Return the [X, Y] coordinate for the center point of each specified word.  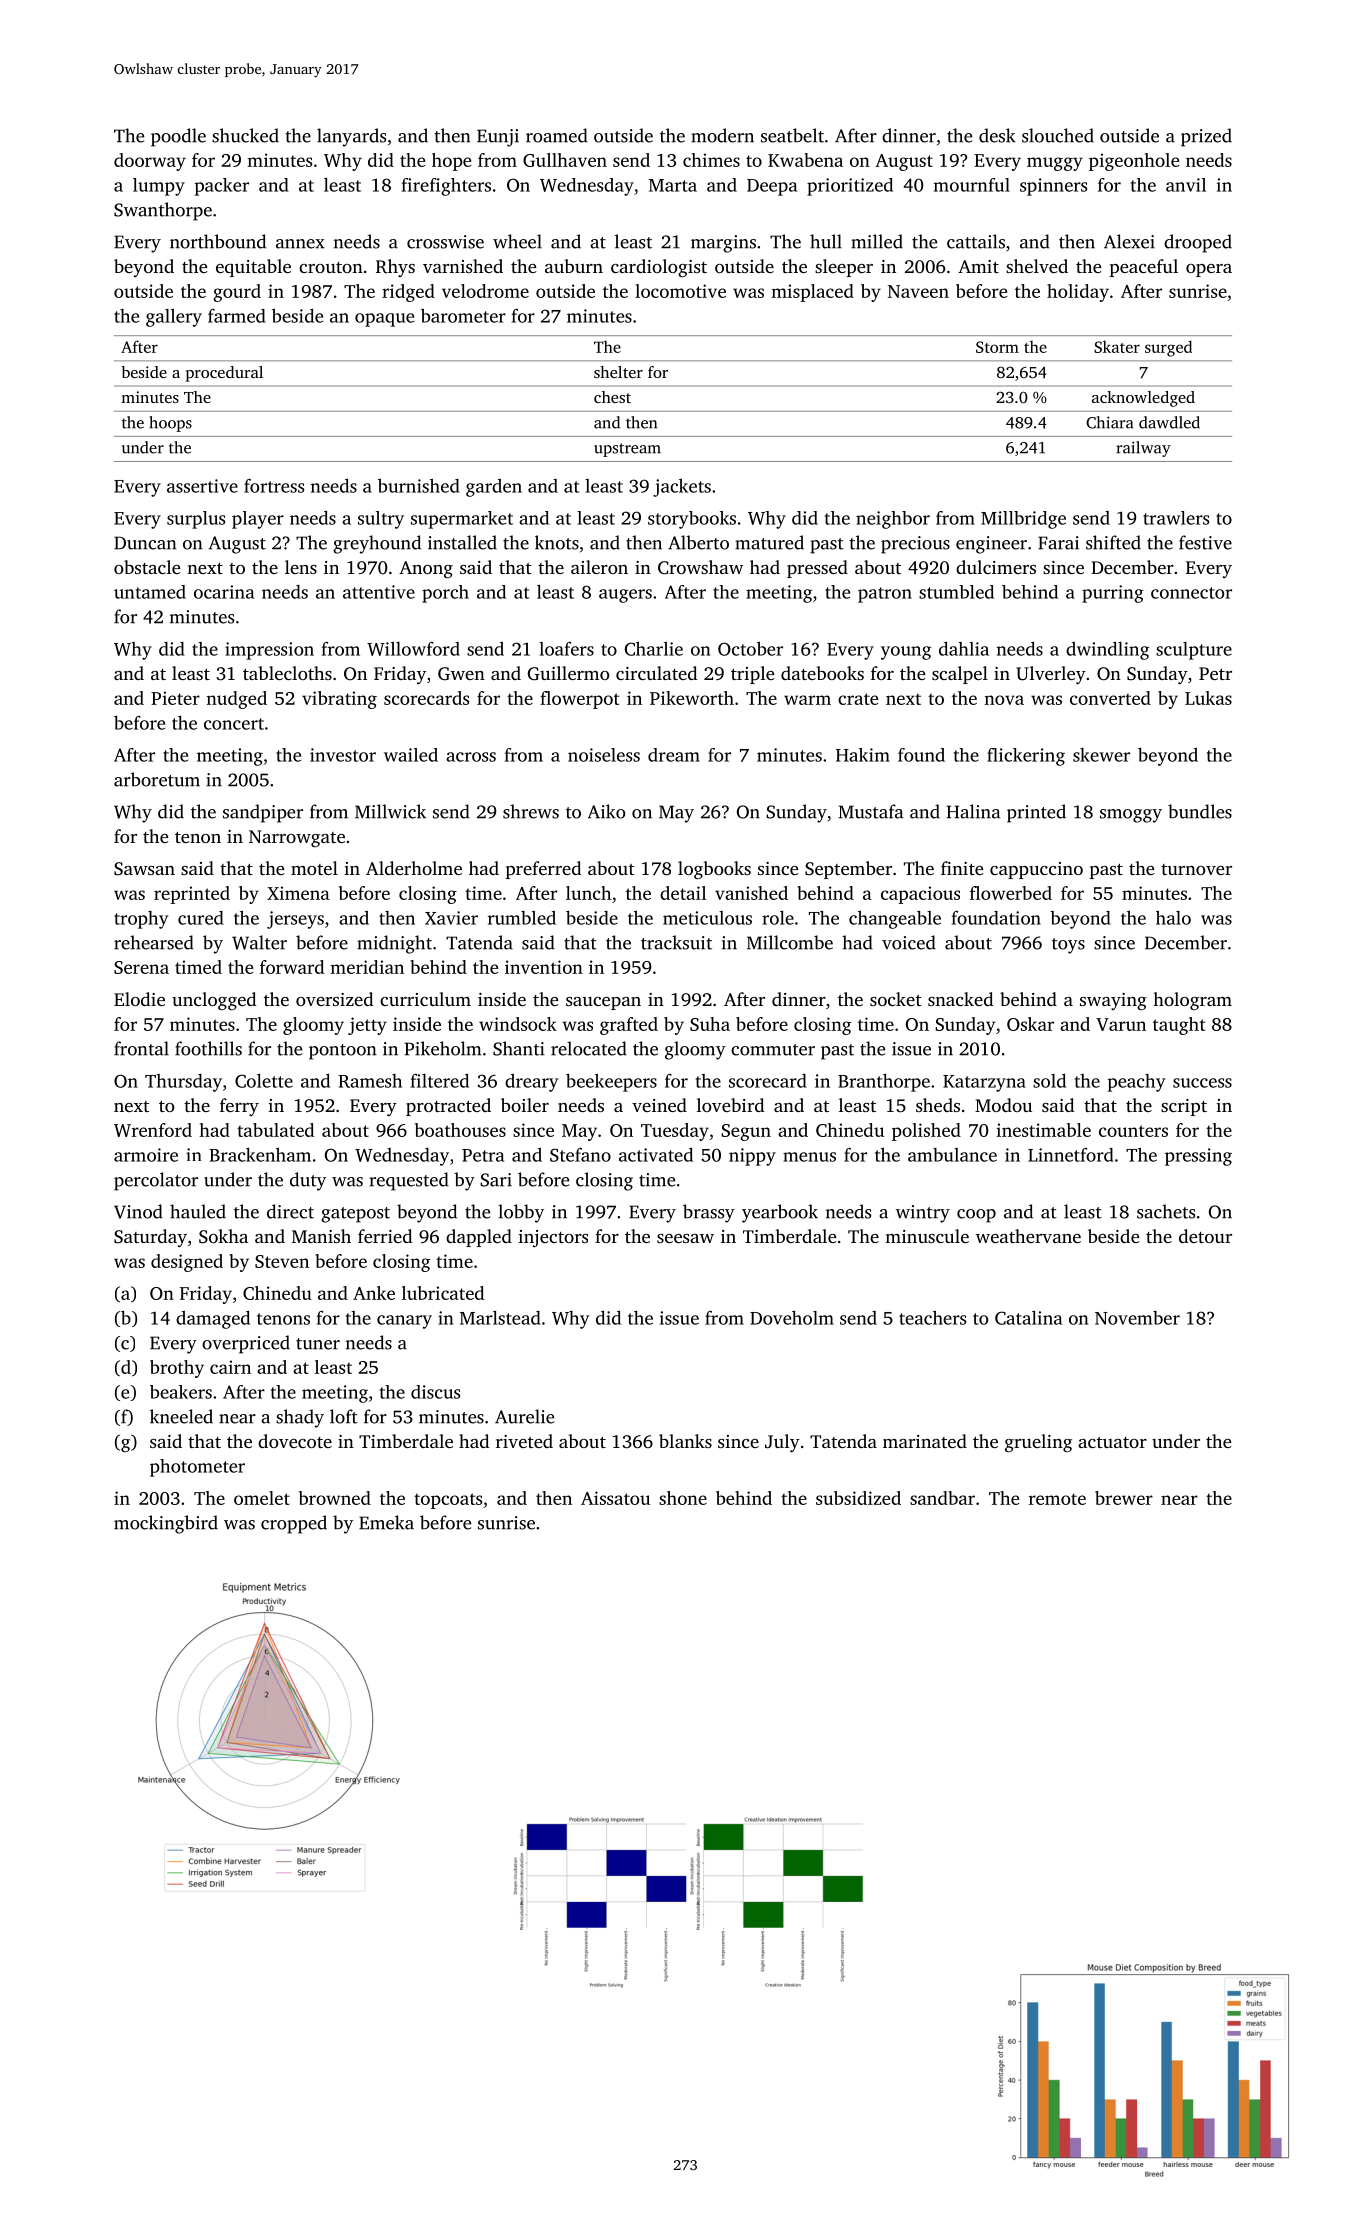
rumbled [522, 918]
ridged [408, 293]
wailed [411, 755]
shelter [618, 372]
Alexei [1129, 241]
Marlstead [500, 1317]
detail [683, 893]
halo [1173, 917]
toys [1068, 946]
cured [201, 918]
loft [344, 1416]
